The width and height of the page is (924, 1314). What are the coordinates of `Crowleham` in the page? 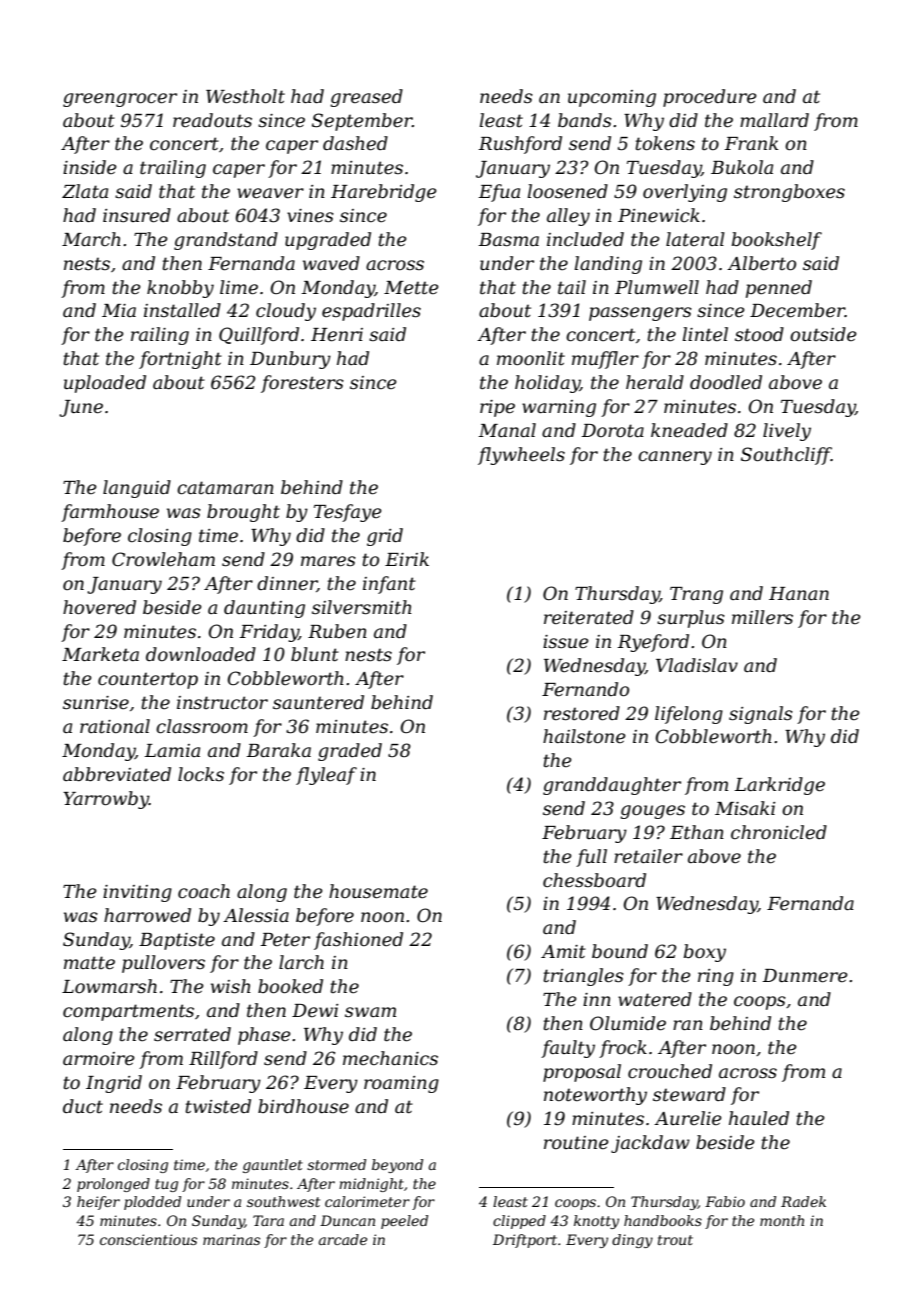 It's located at (163, 559).
